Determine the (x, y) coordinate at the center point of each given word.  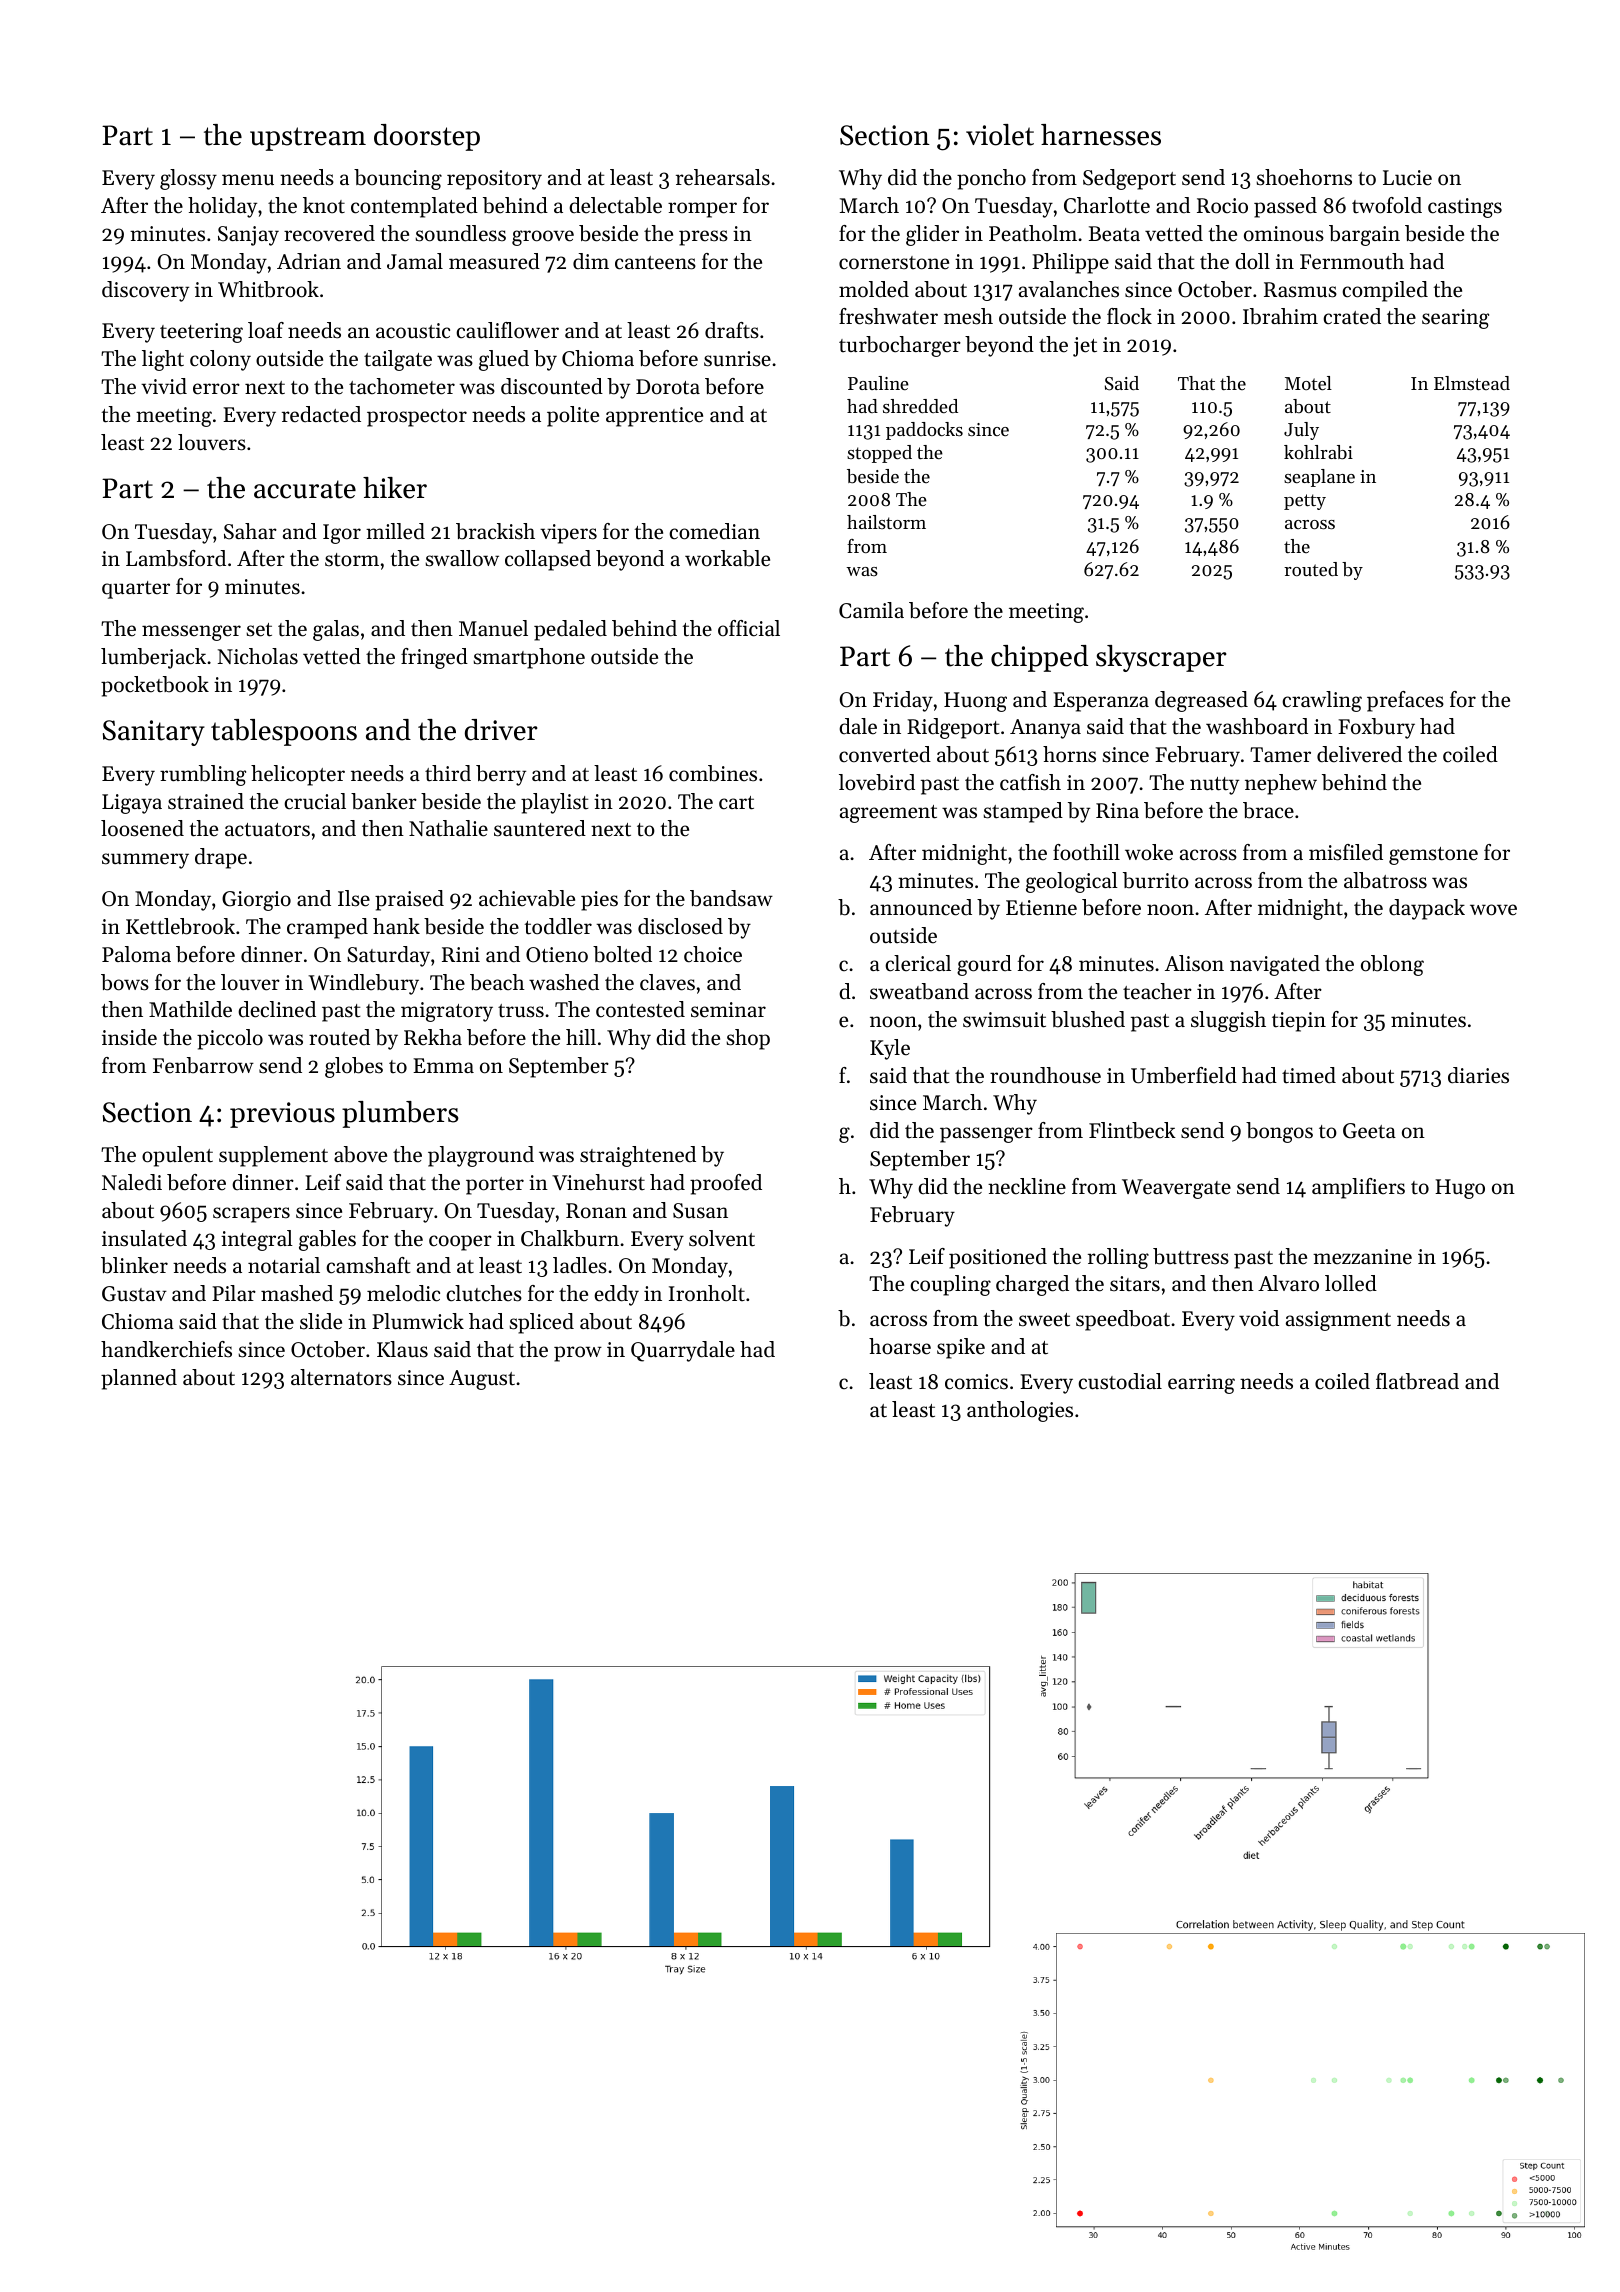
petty (1305, 502)
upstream (308, 139)
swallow (462, 558)
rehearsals (723, 177)
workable (727, 558)
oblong (1392, 965)
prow (578, 1354)
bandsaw (731, 898)
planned (139, 1379)
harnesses (1101, 135)
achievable (527, 898)
